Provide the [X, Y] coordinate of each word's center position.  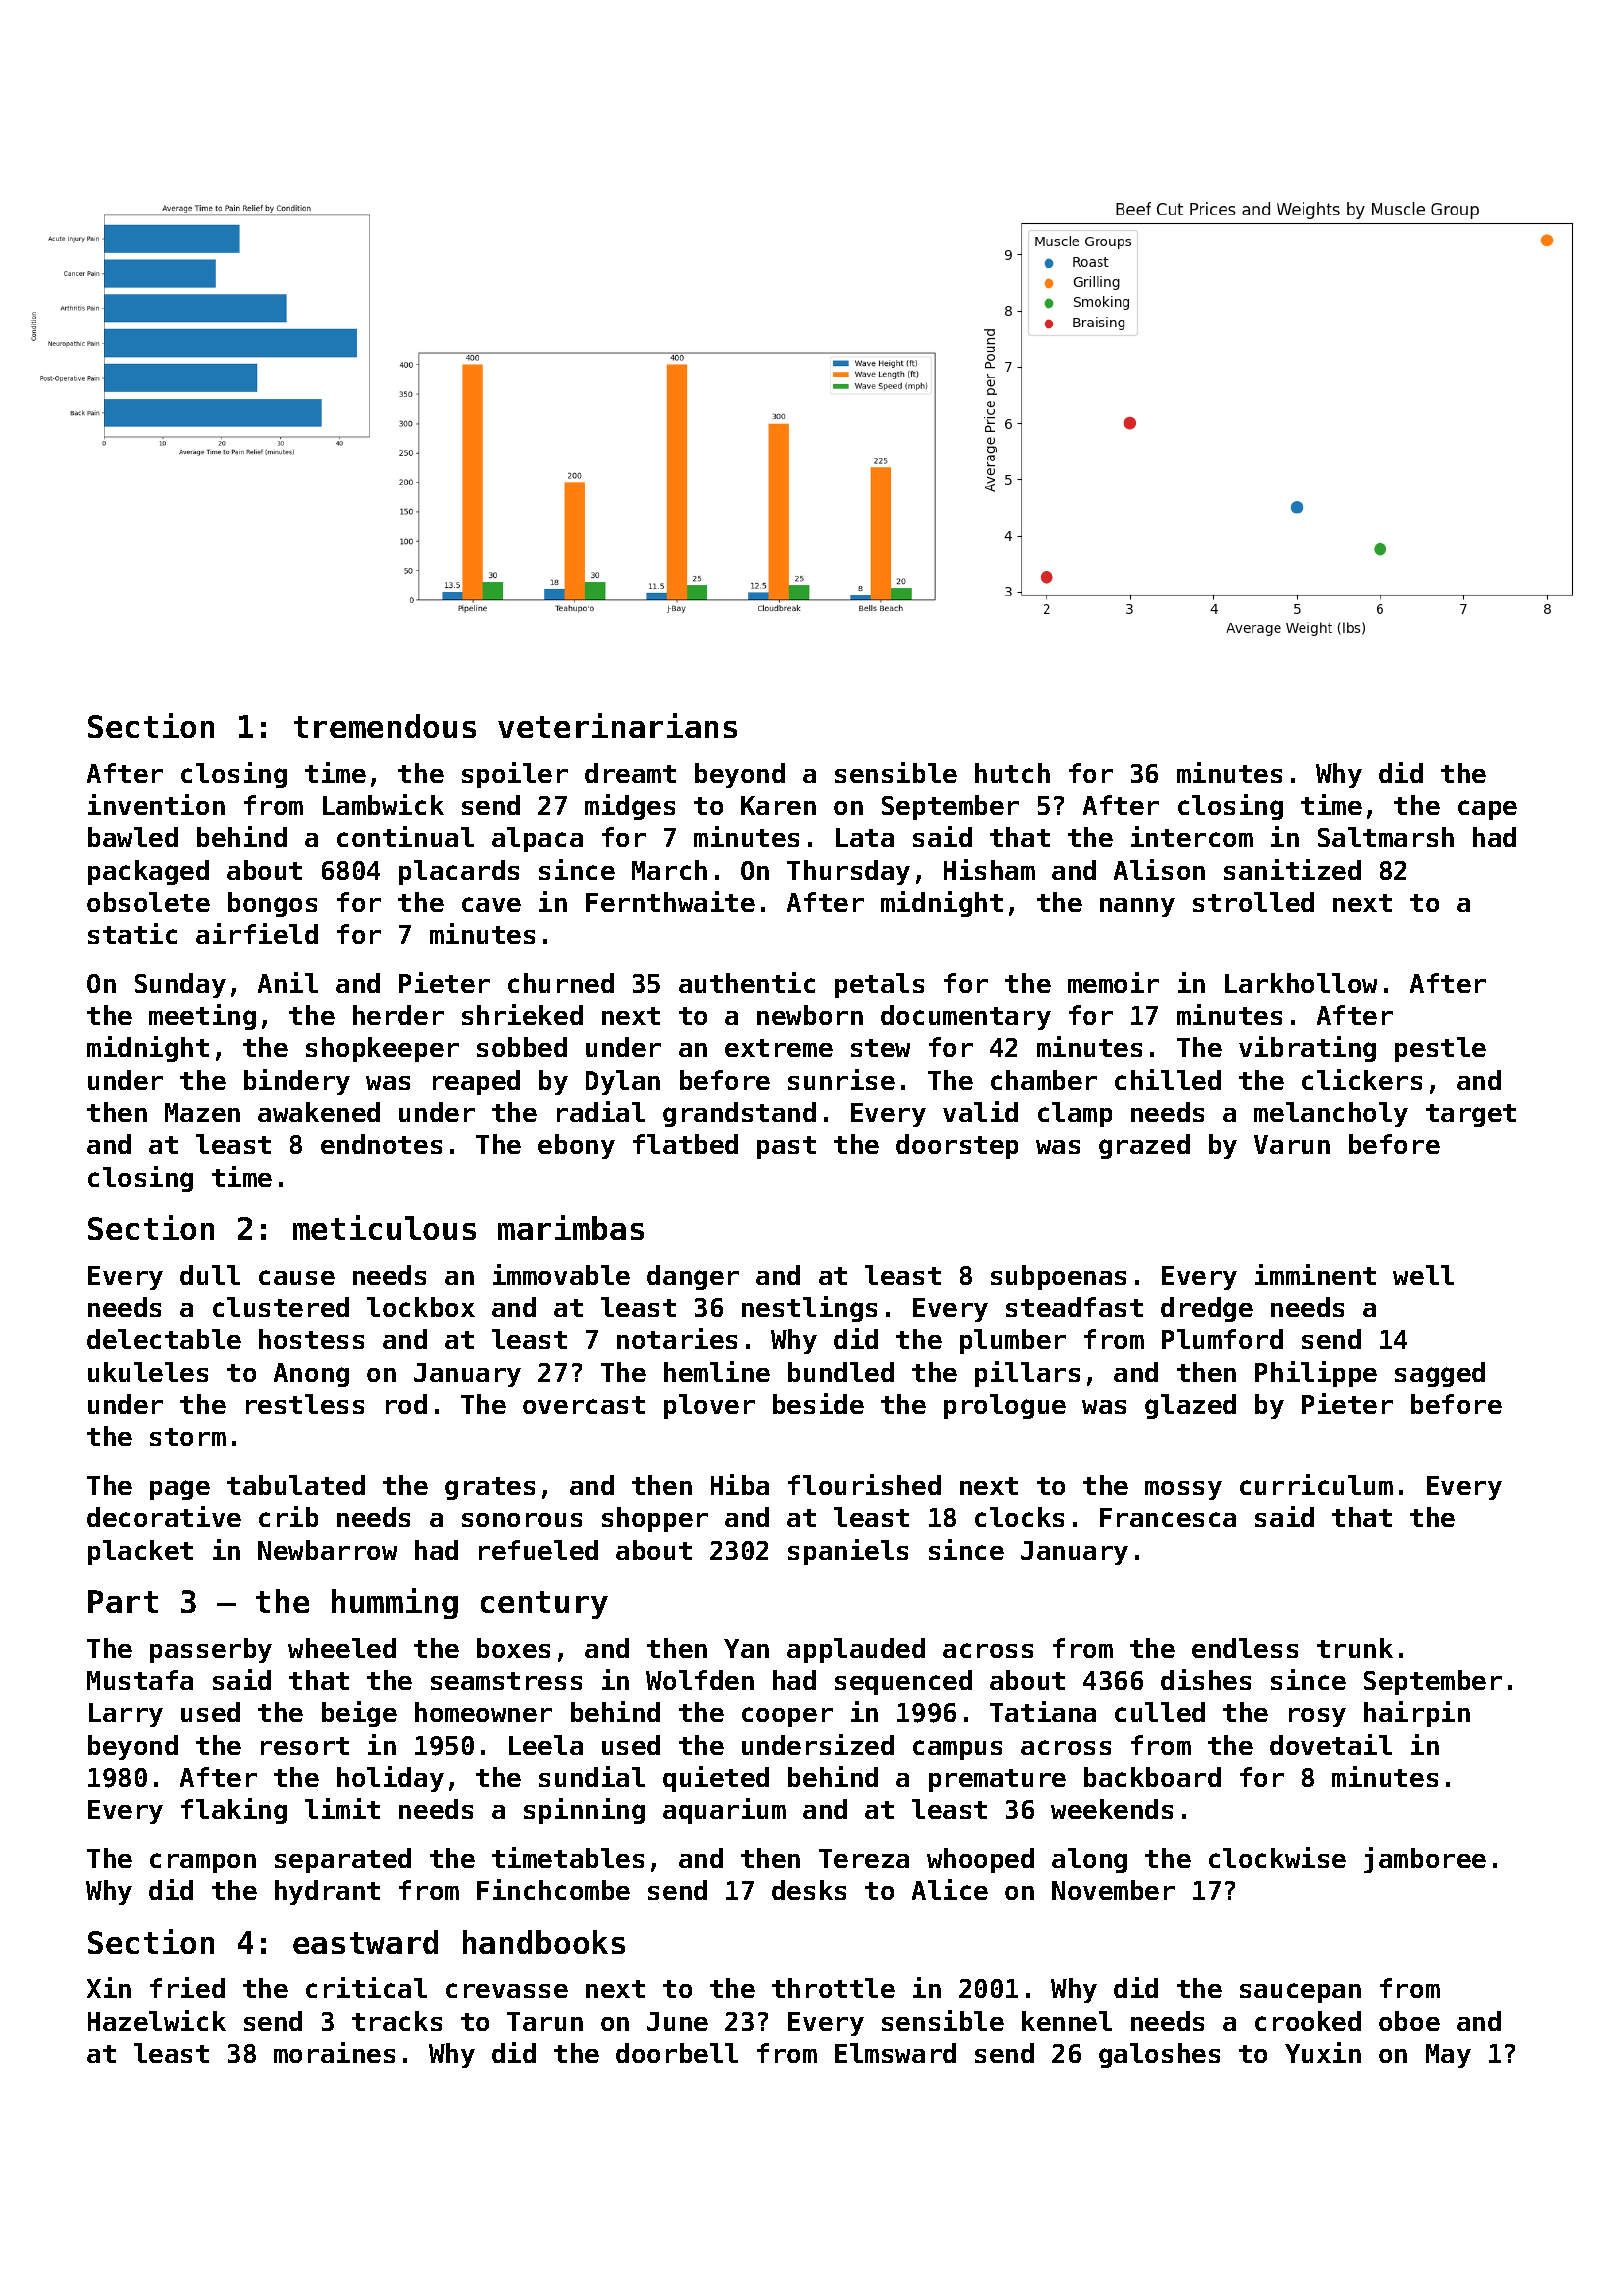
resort [305, 1746]
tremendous [385, 726]
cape [1487, 810]
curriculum [1316, 1484]
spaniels [848, 1552]
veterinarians [617, 725]
